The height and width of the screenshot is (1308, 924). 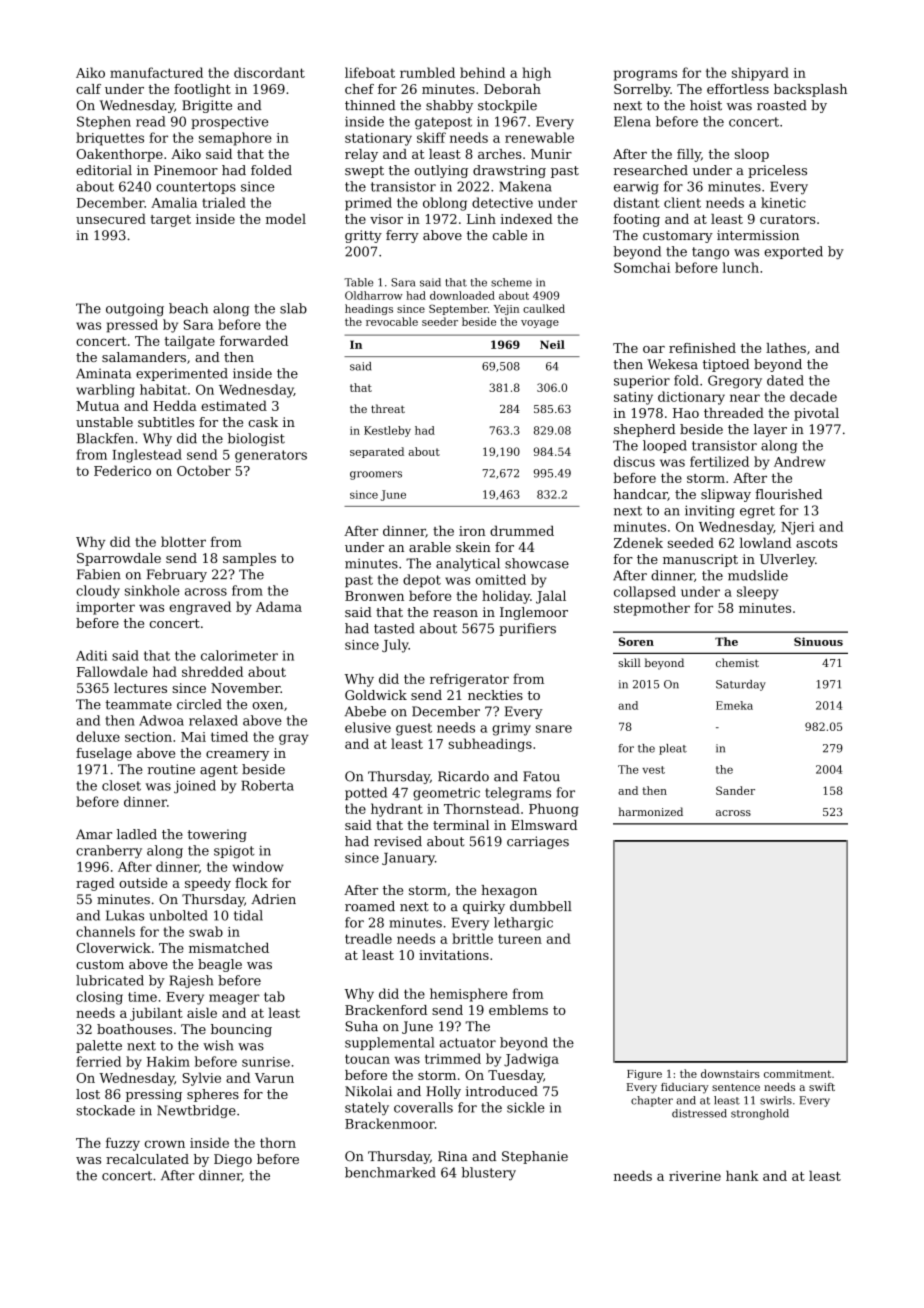 What do you see at coordinates (735, 790) in the screenshot?
I see `Sander` at bounding box center [735, 790].
